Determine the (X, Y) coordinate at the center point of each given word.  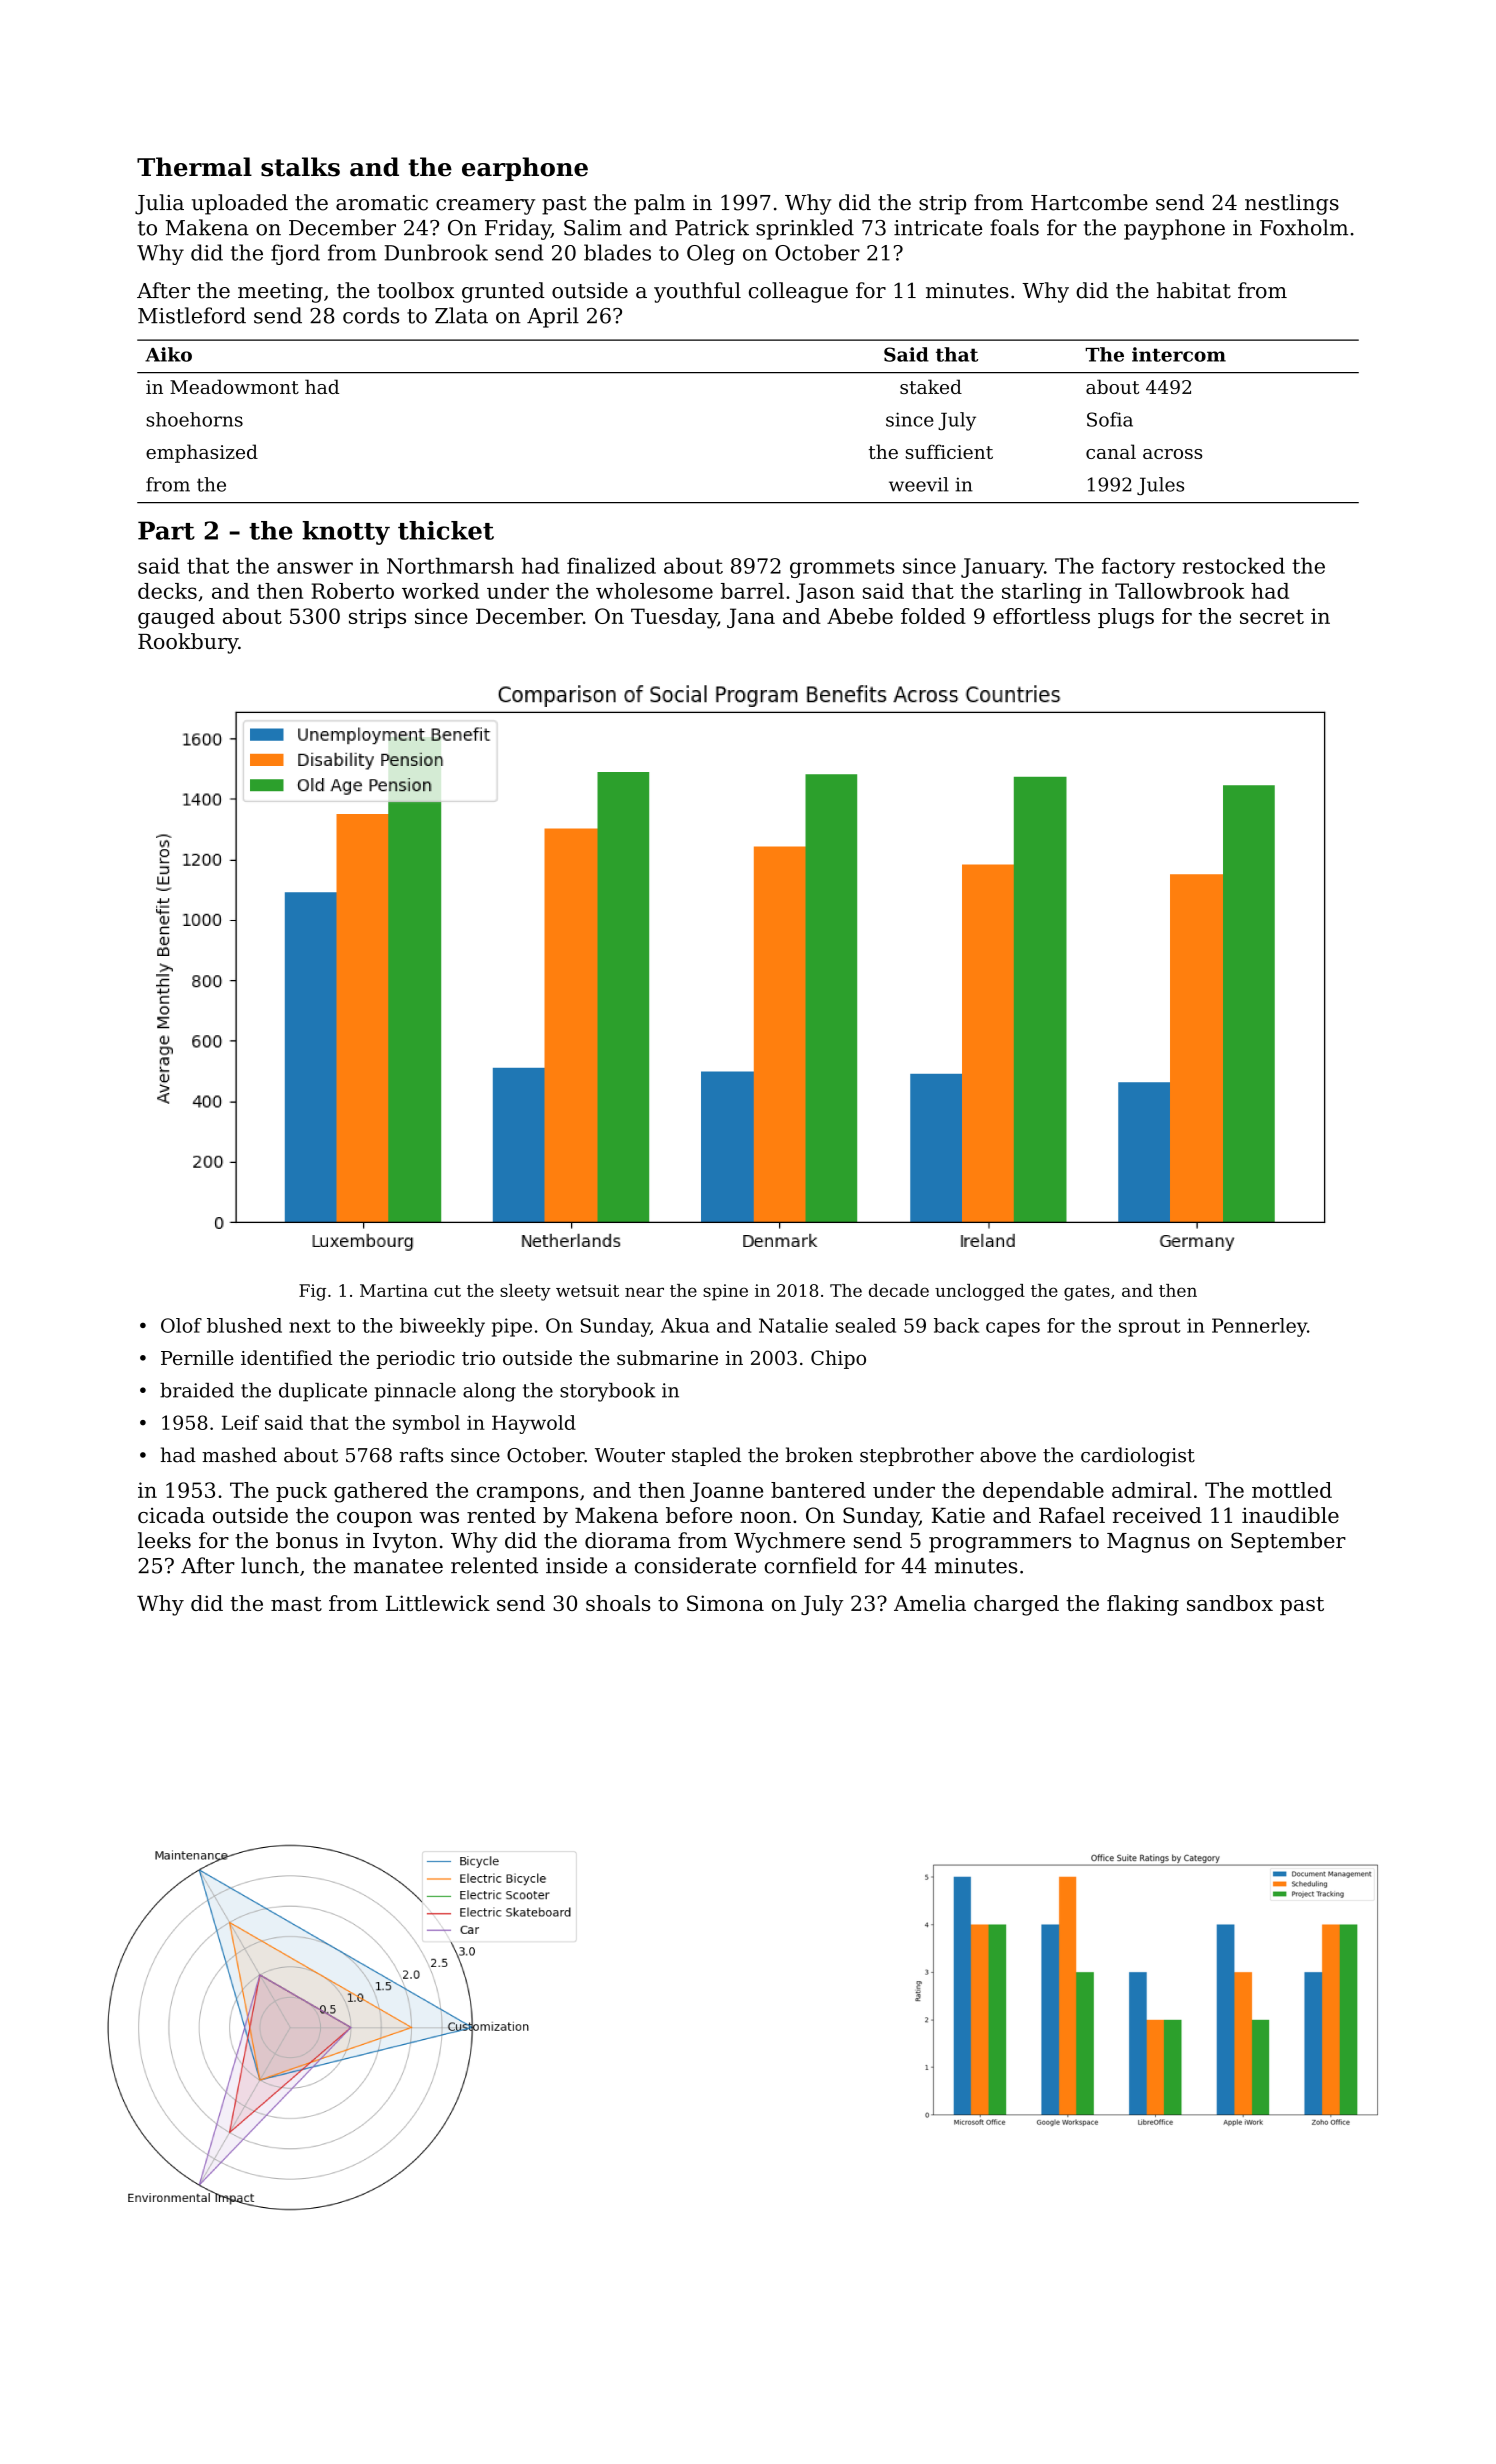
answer (315, 568)
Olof (181, 1325)
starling (1042, 593)
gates (1087, 1293)
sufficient (949, 451)
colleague (798, 292)
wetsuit (587, 1290)
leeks (164, 1540)
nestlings (1292, 204)
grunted (503, 292)
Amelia (930, 1603)
